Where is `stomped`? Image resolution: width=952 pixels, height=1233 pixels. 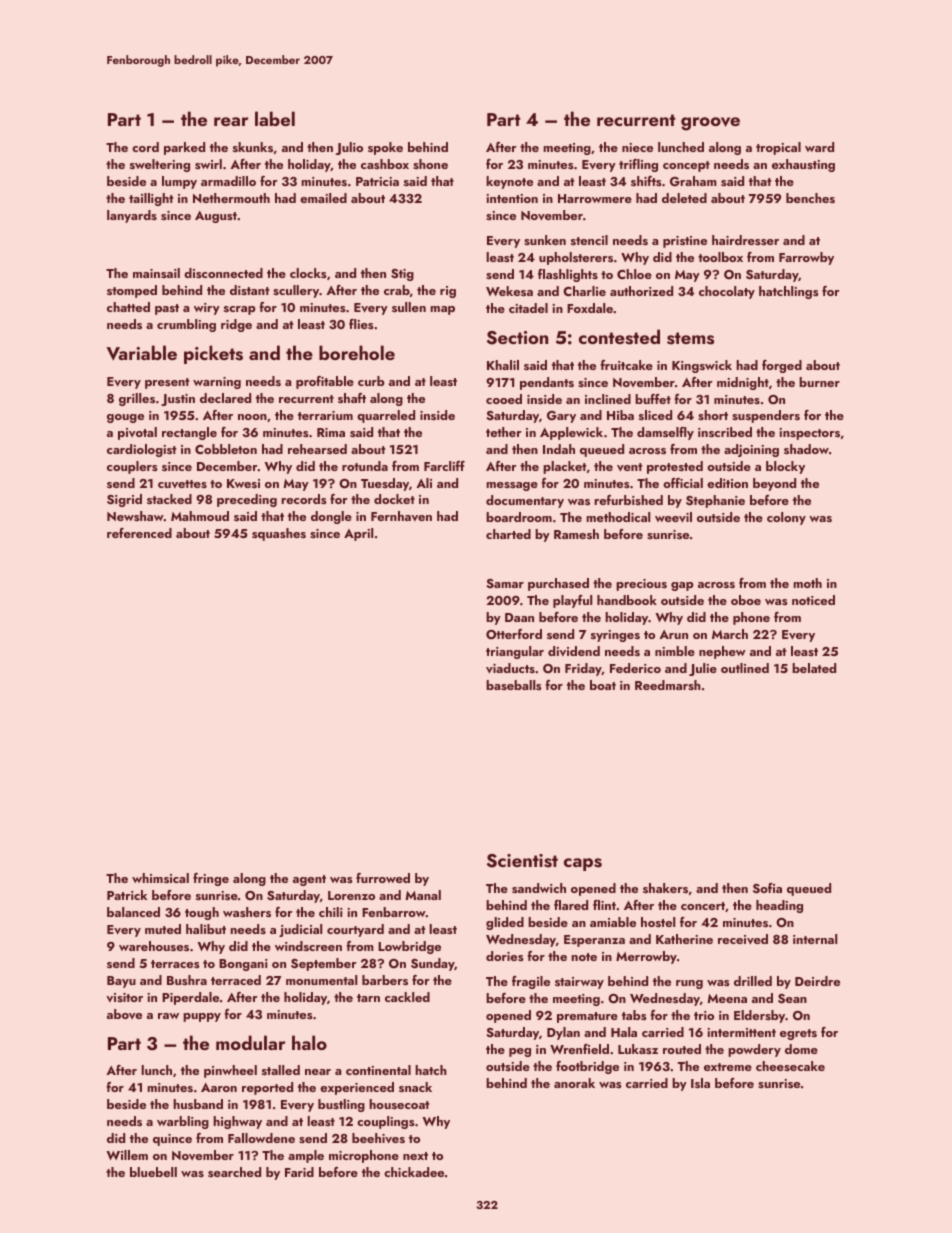 stomped is located at coordinates (132, 291).
